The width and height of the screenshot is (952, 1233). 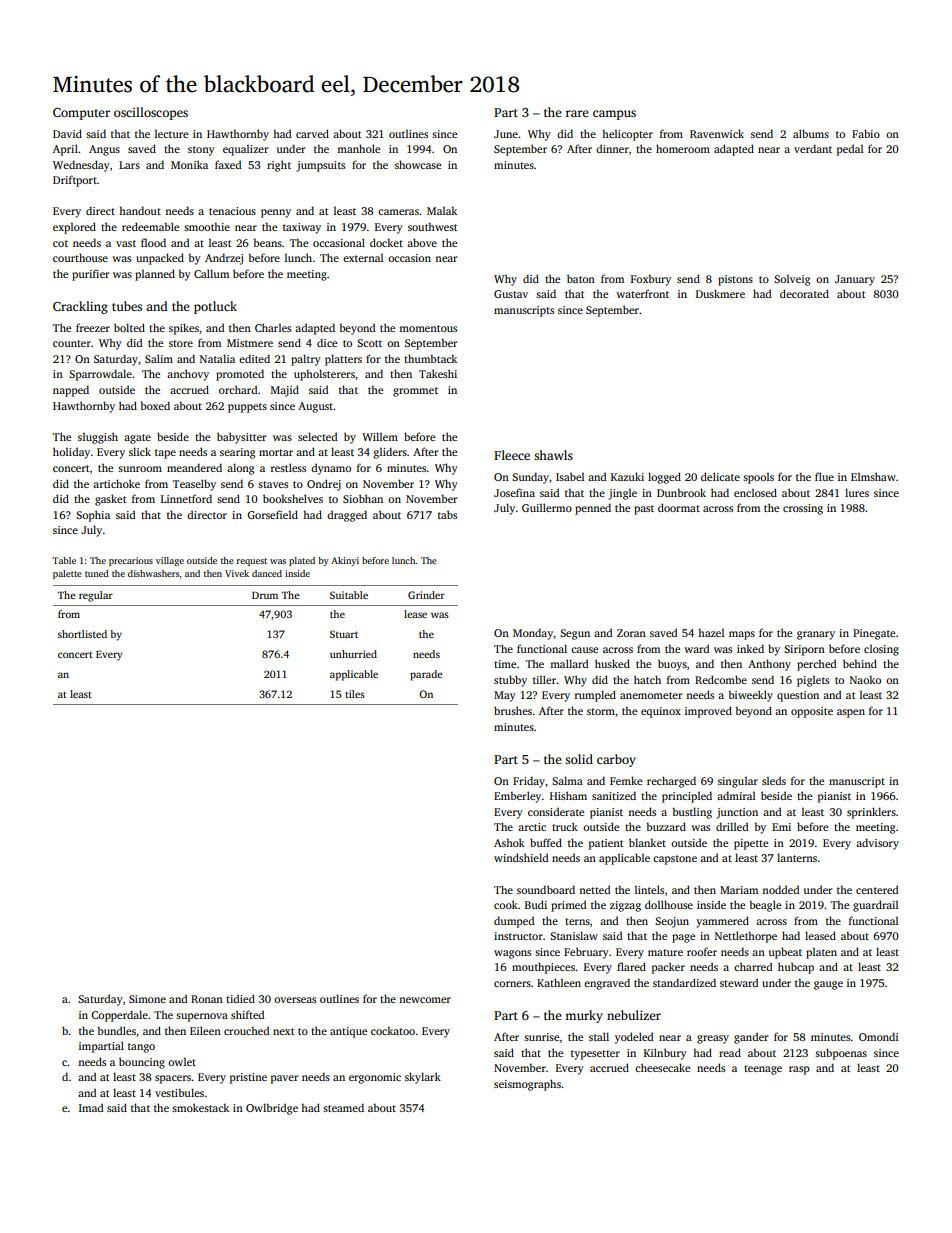 I want to click on Monday, so click(x=533, y=634).
